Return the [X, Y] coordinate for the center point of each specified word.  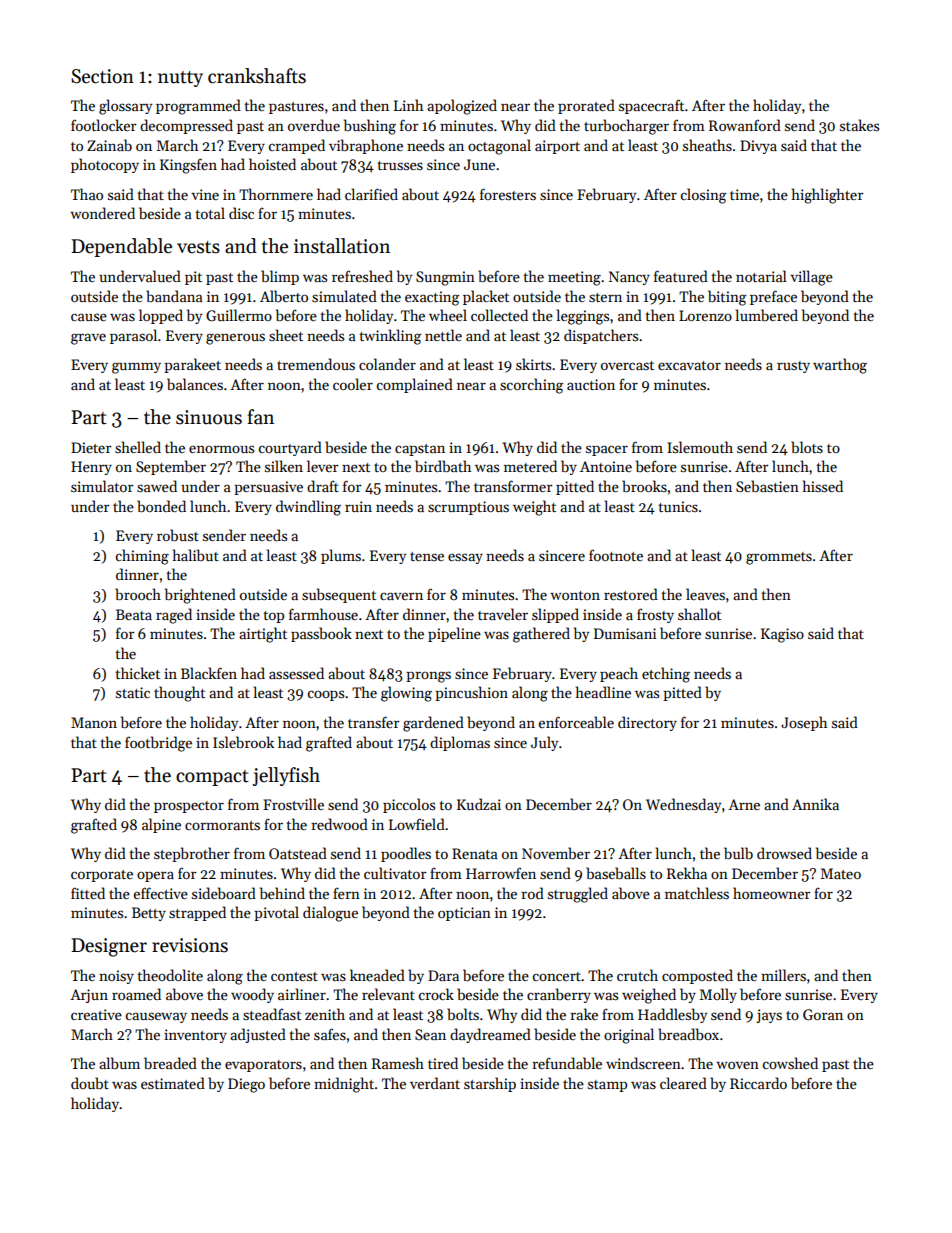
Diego [246, 1085]
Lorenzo [705, 315]
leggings [583, 317]
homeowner [771, 893]
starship [490, 1084]
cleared [683, 1083]
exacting [432, 298]
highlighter [827, 196]
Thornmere [276, 194]
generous [235, 339]
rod [532, 893]
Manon [94, 722]
